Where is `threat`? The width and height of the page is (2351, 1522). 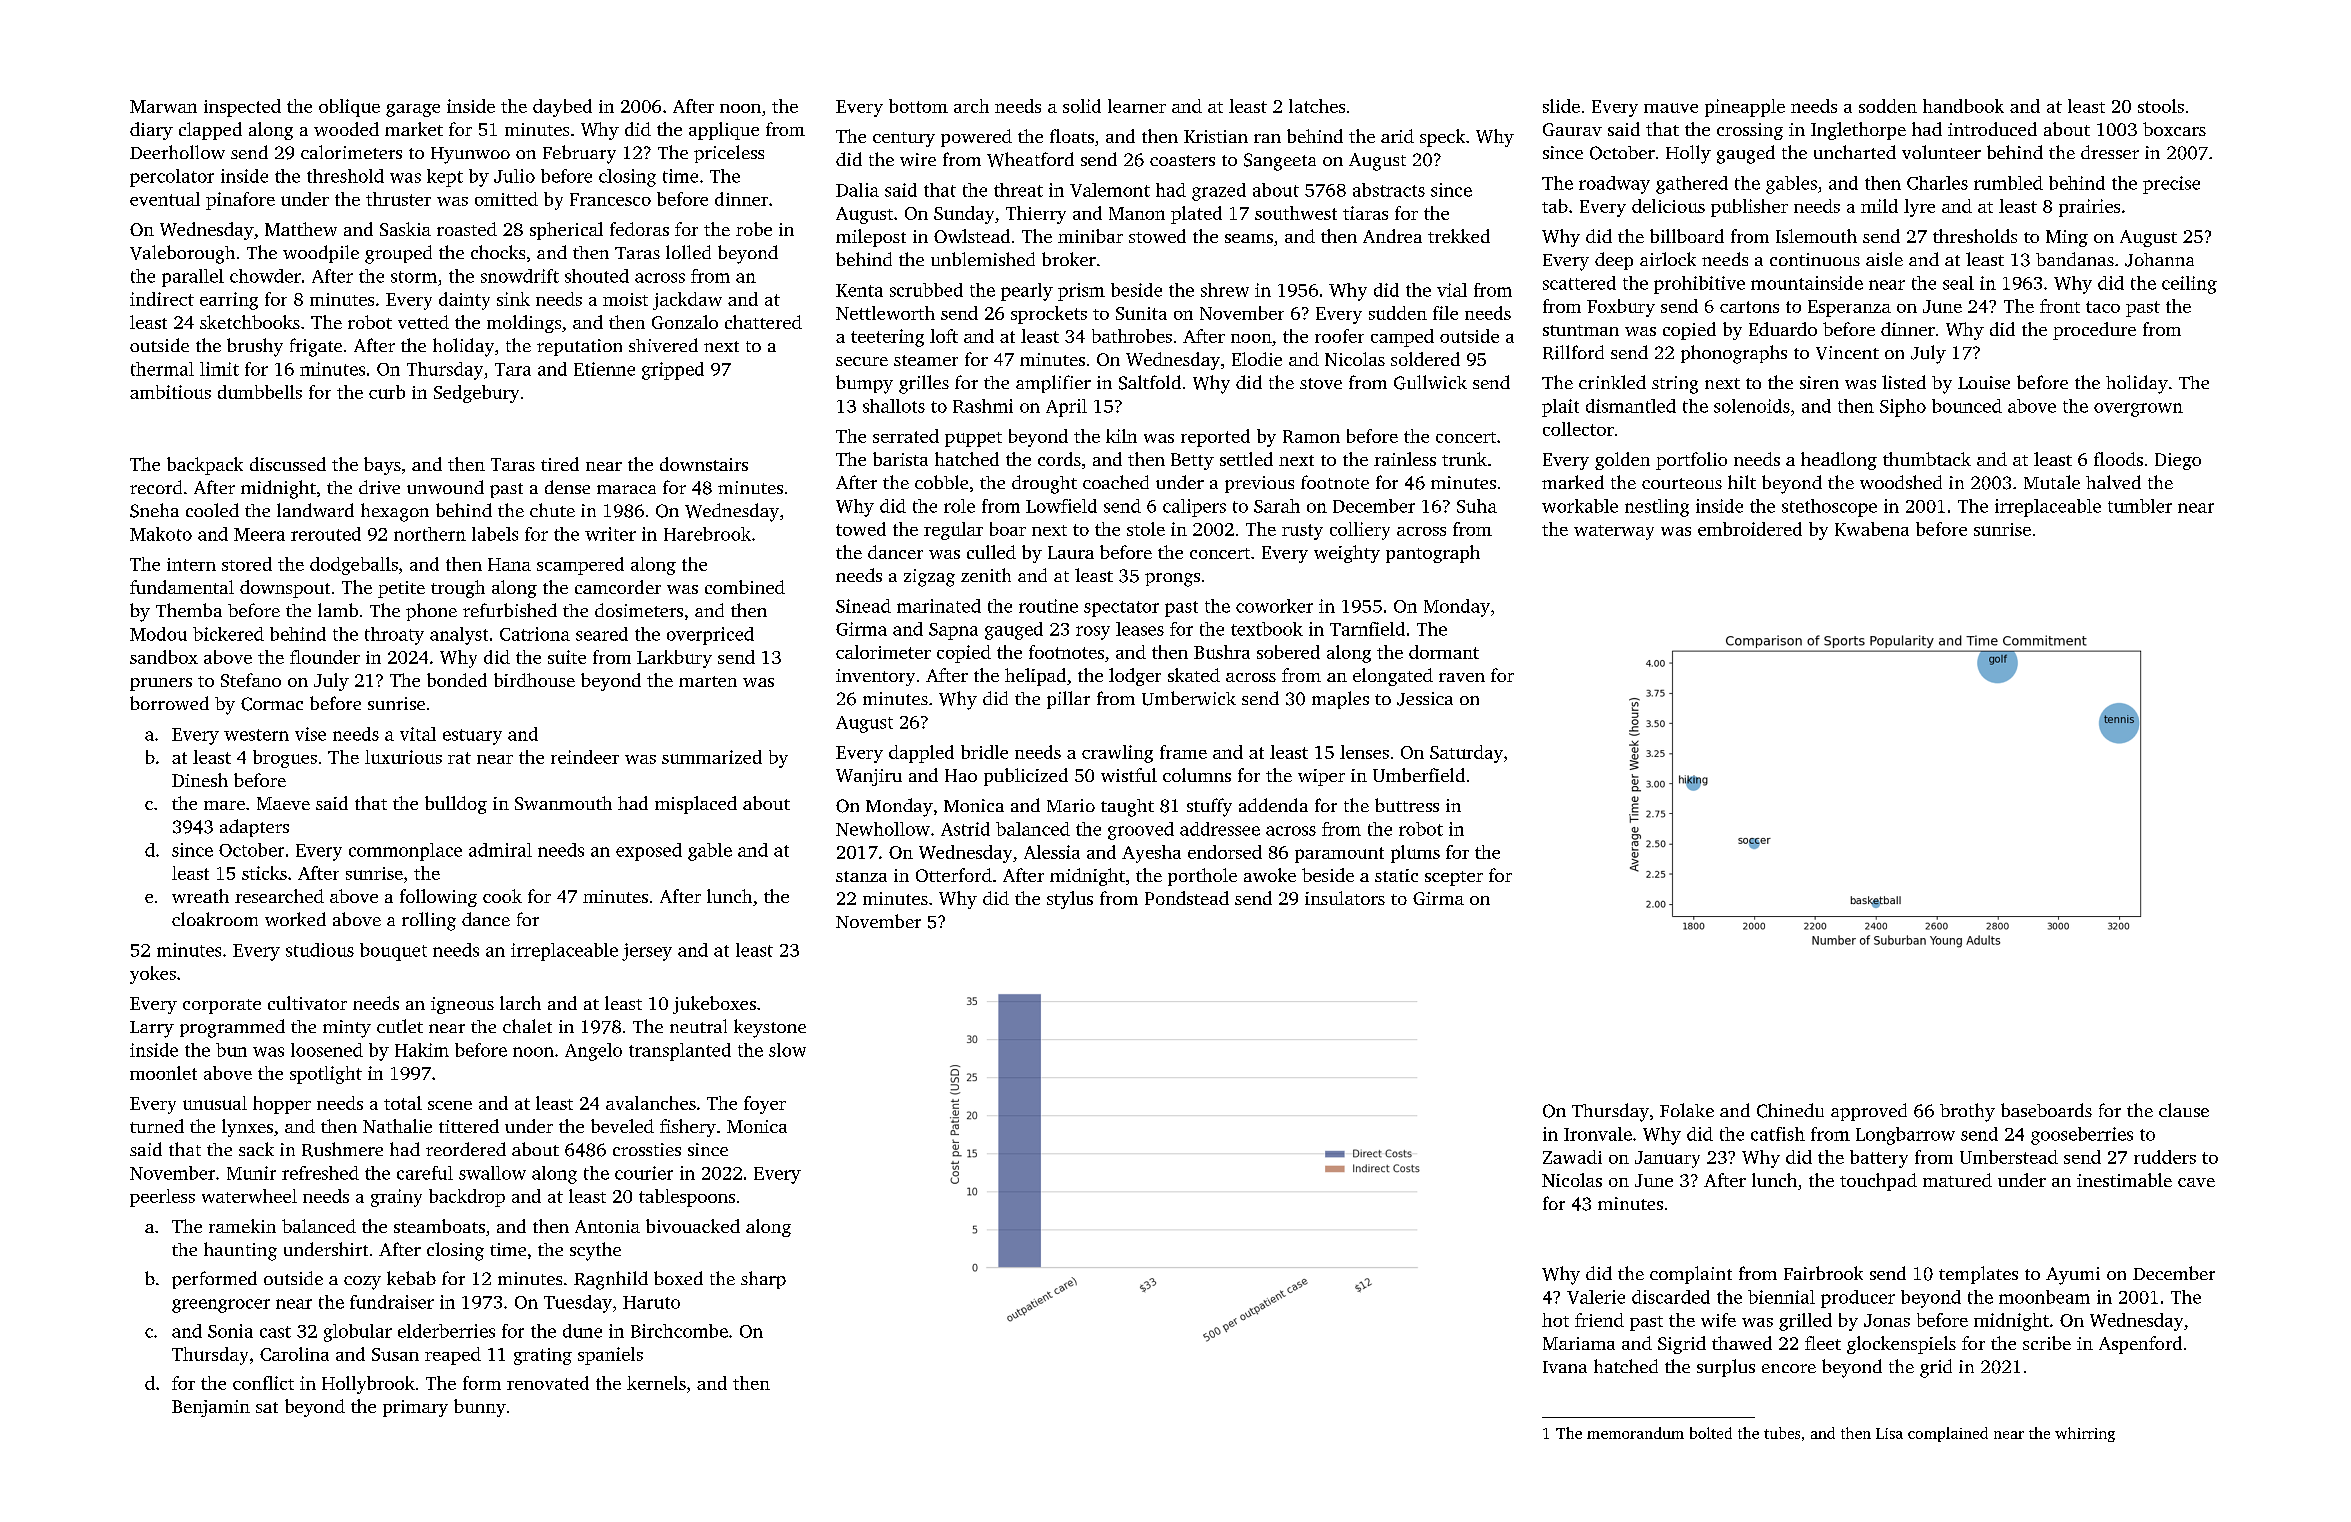
threat is located at coordinates (1018, 190).
